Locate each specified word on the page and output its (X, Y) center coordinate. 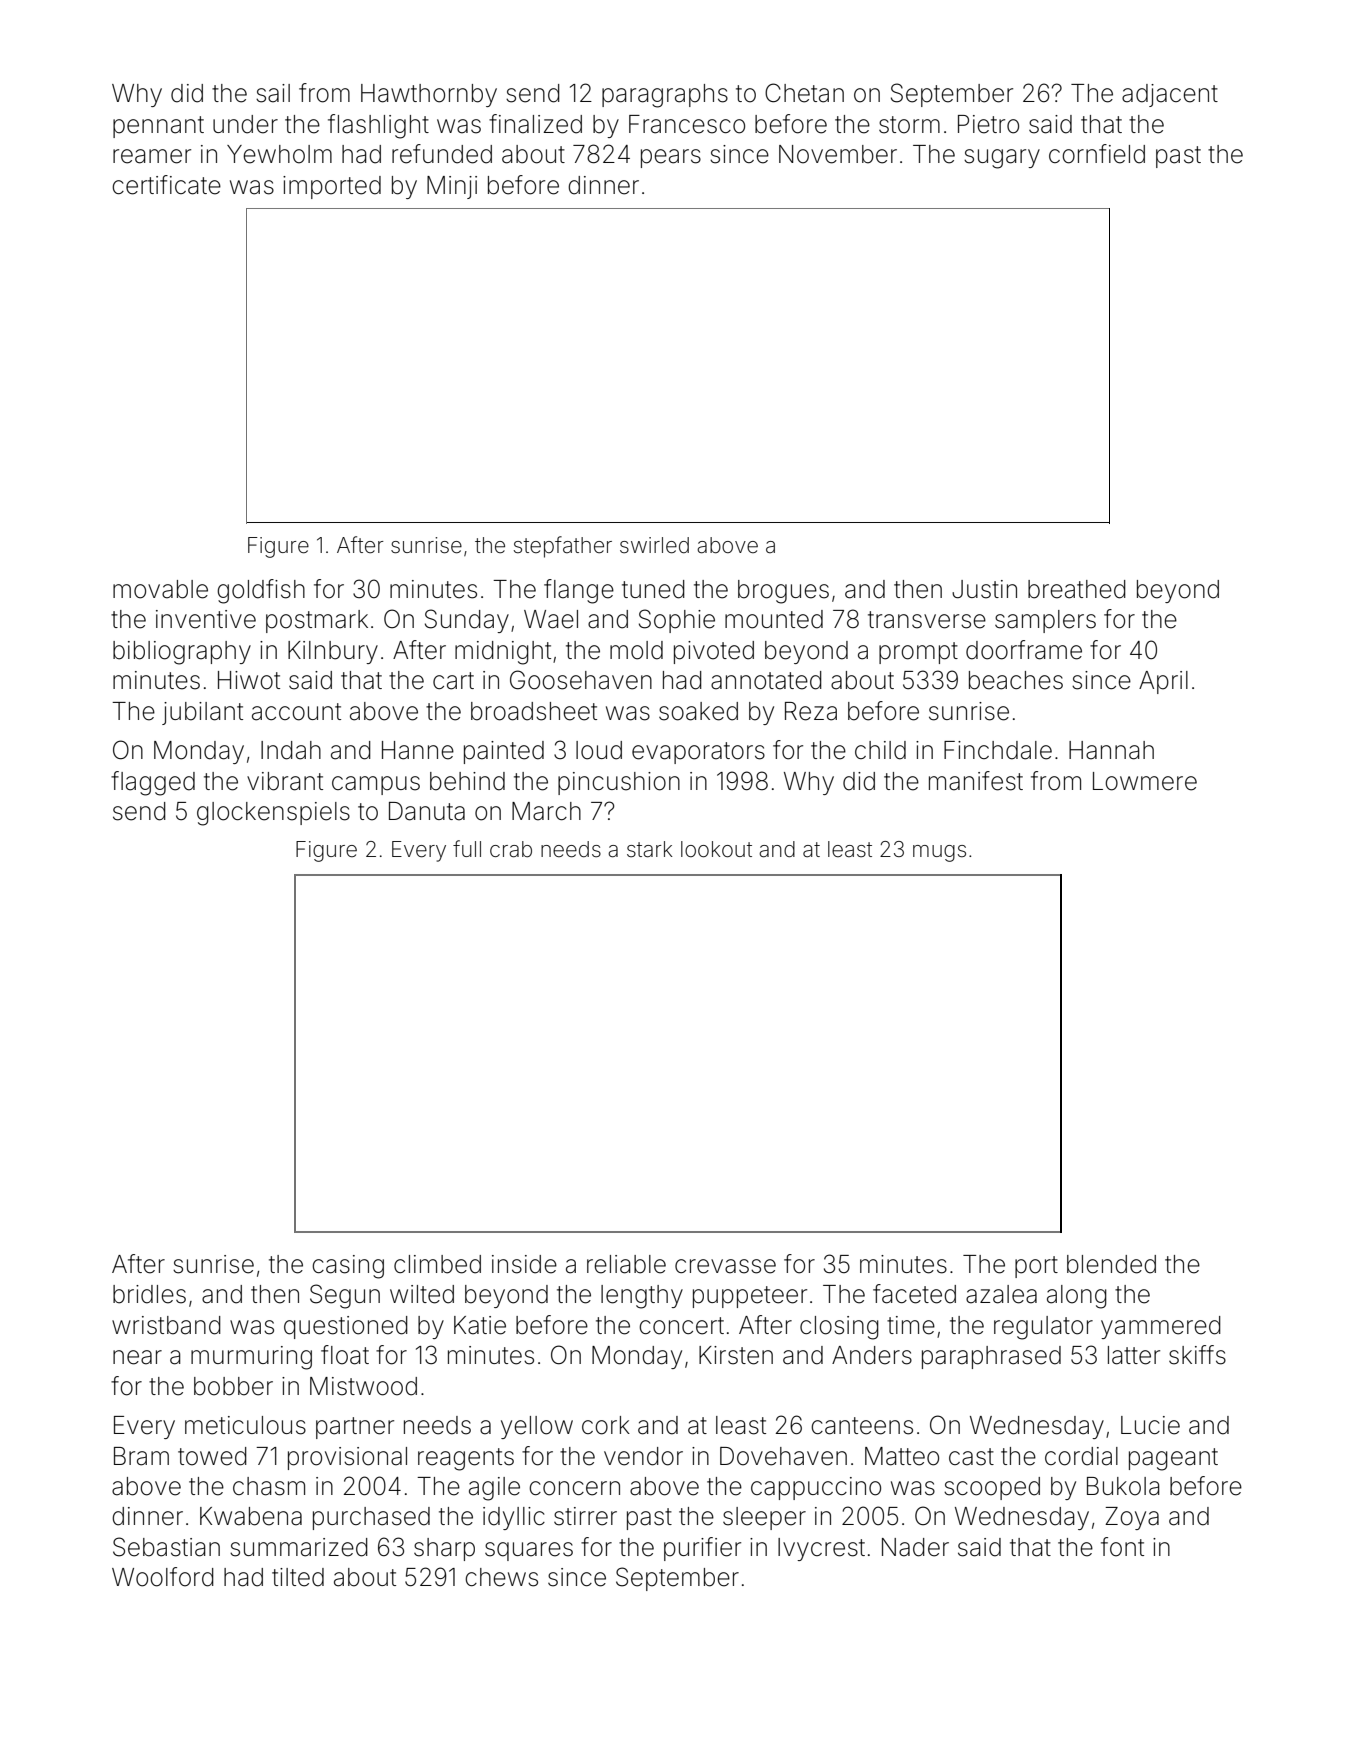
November (838, 154)
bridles (149, 1294)
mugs (939, 853)
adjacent (1170, 95)
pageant (1173, 1459)
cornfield (1097, 154)
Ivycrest (821, 1549)
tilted (298, 1577)
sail (273, 93)
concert (681, 1326)
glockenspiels (273, 814)
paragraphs (665, 96)
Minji (452, 187)
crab (511, 849)
